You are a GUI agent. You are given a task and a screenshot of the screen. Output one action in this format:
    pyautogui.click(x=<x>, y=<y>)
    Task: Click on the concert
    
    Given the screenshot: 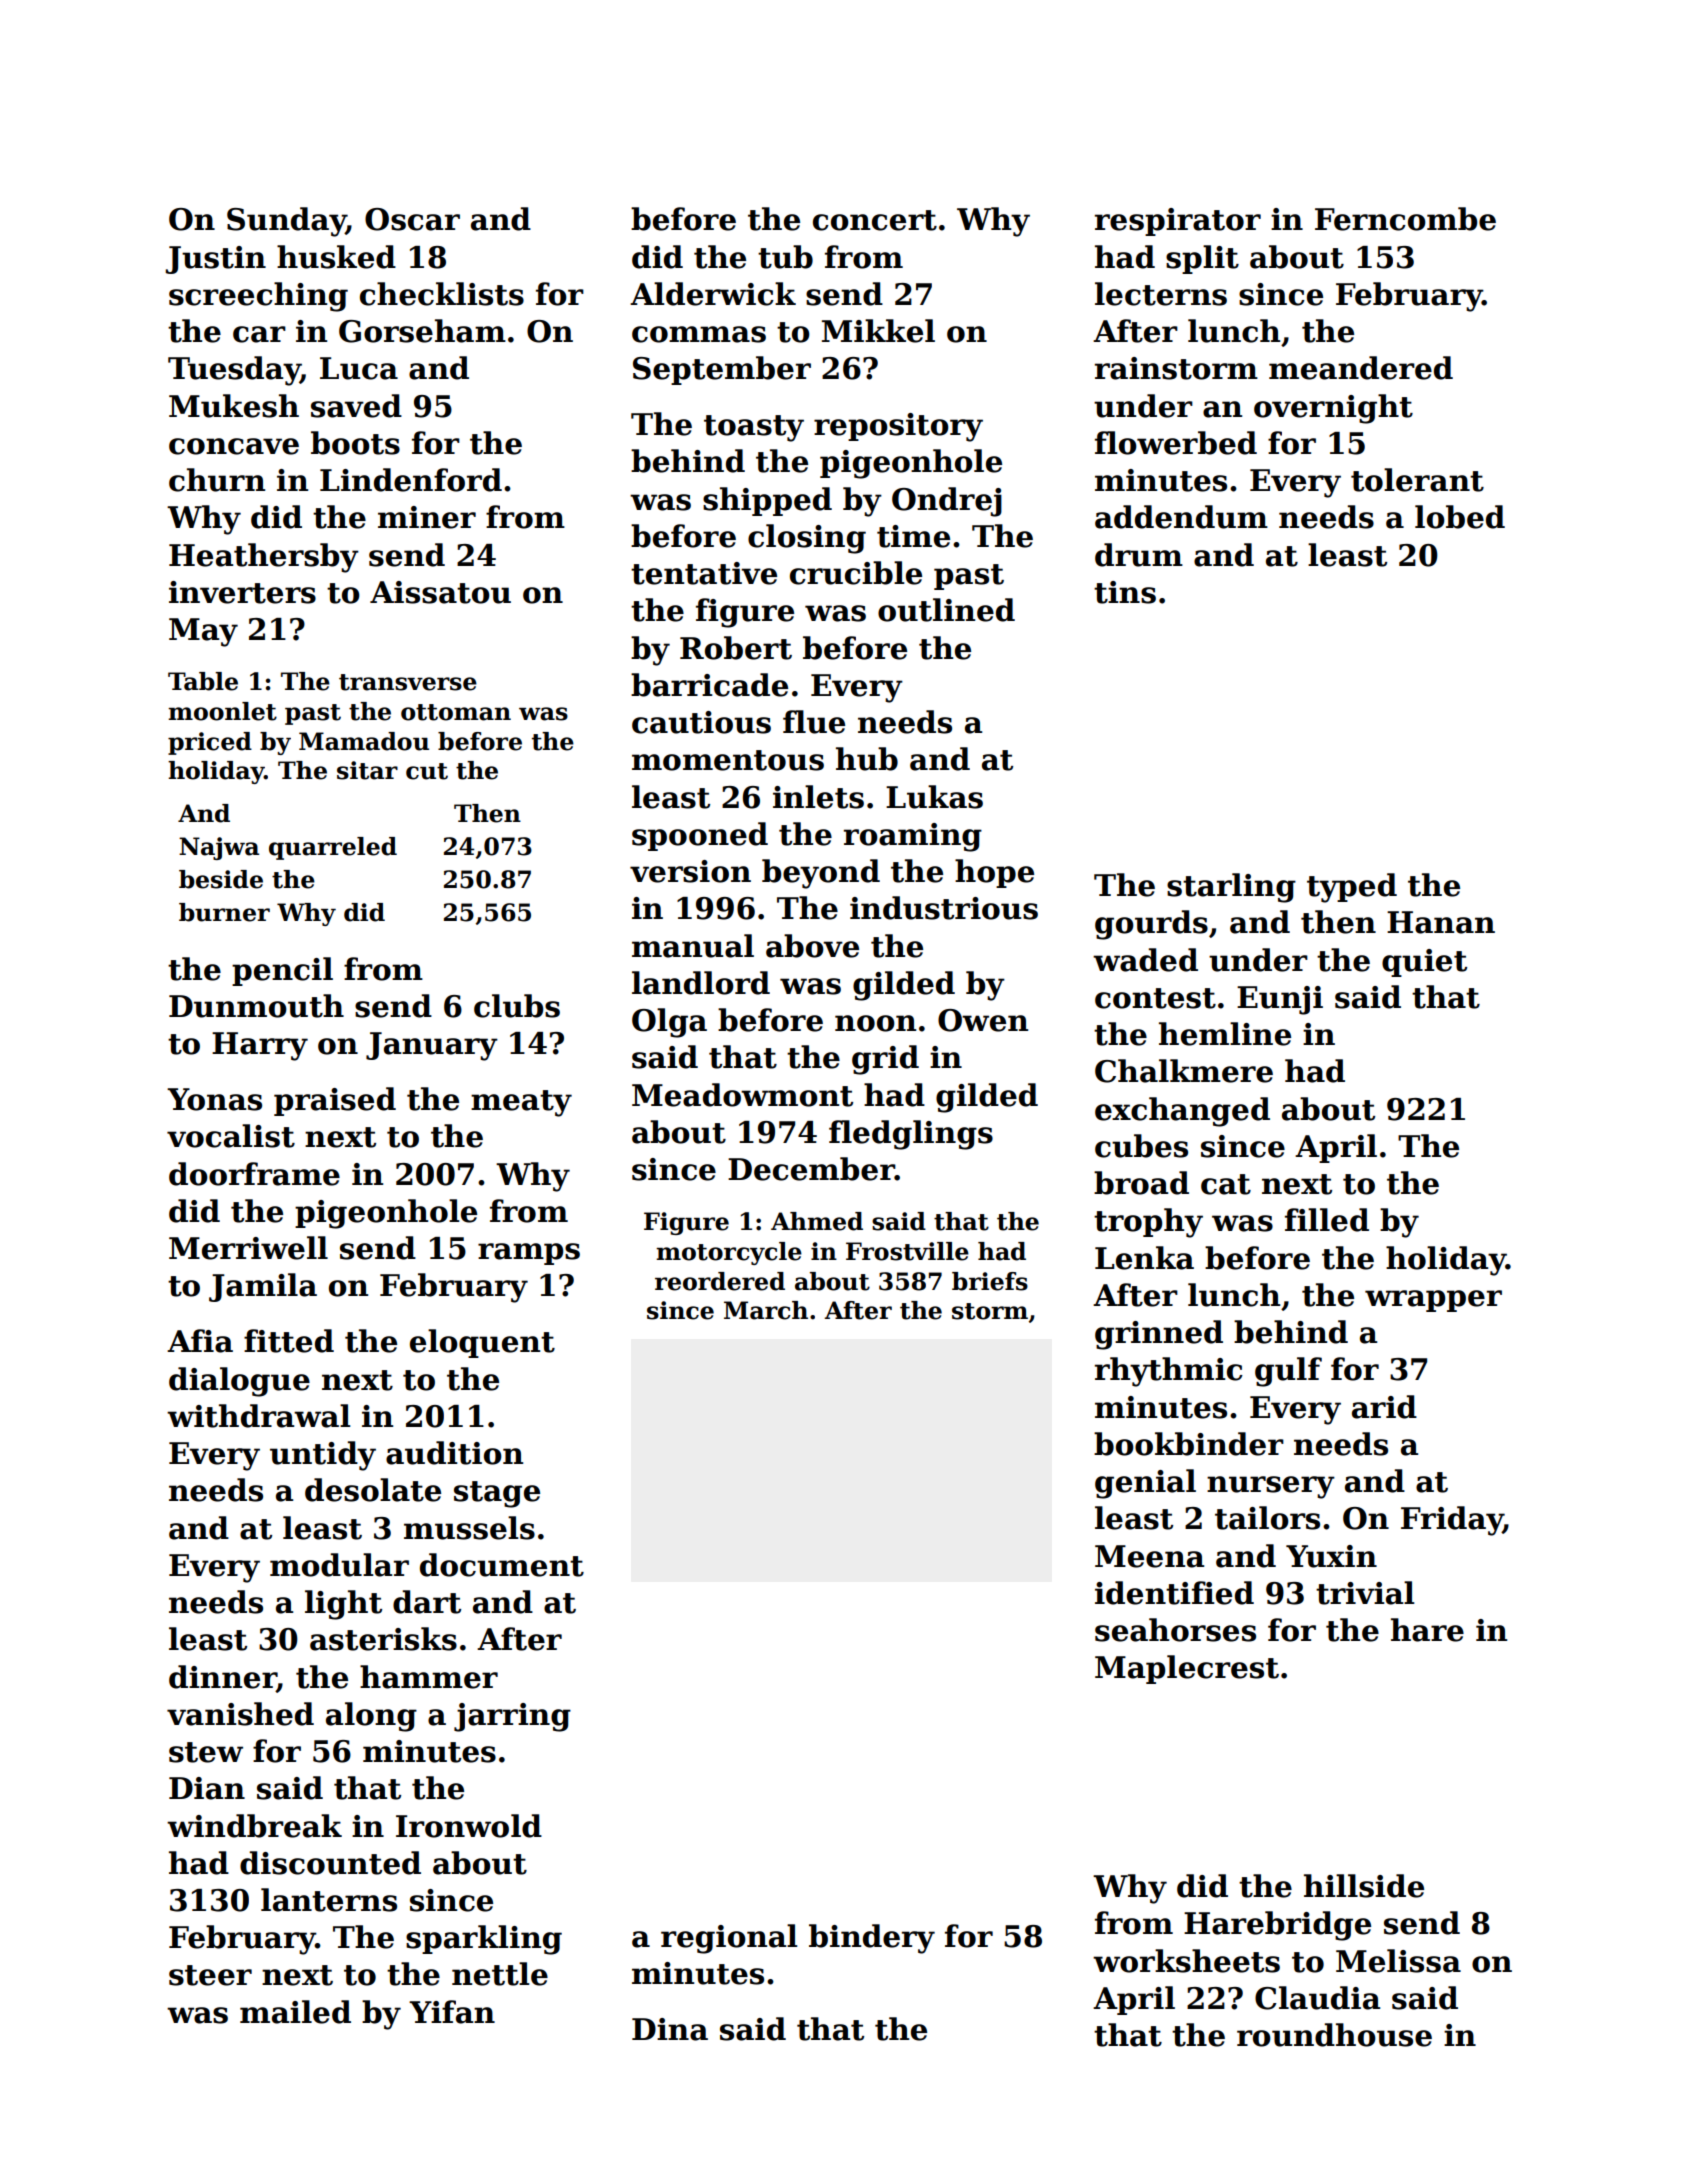 What is the action you would take?
    pyautogui.click(x=875, y=220)
